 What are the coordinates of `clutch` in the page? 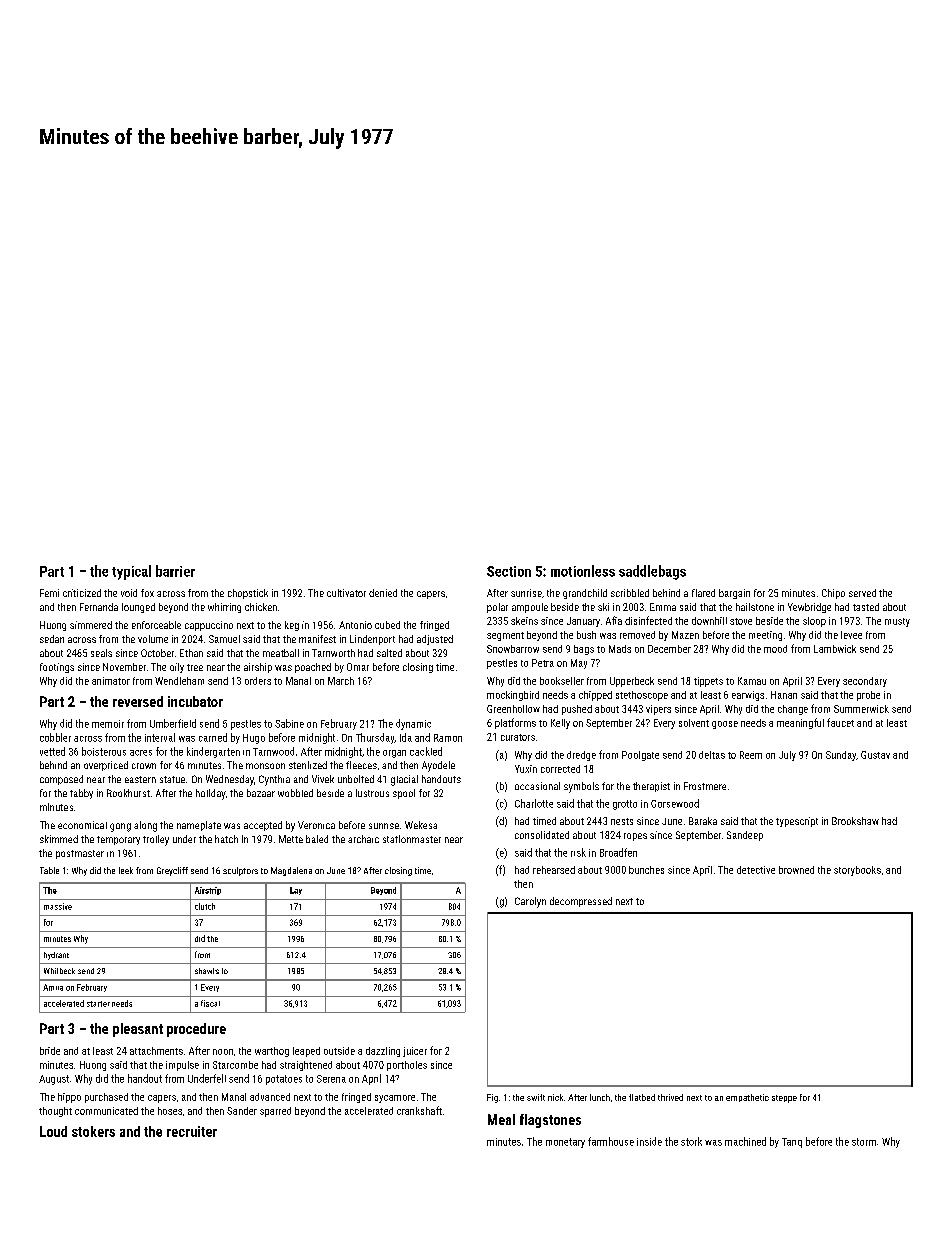 It's located at (205, 906).
